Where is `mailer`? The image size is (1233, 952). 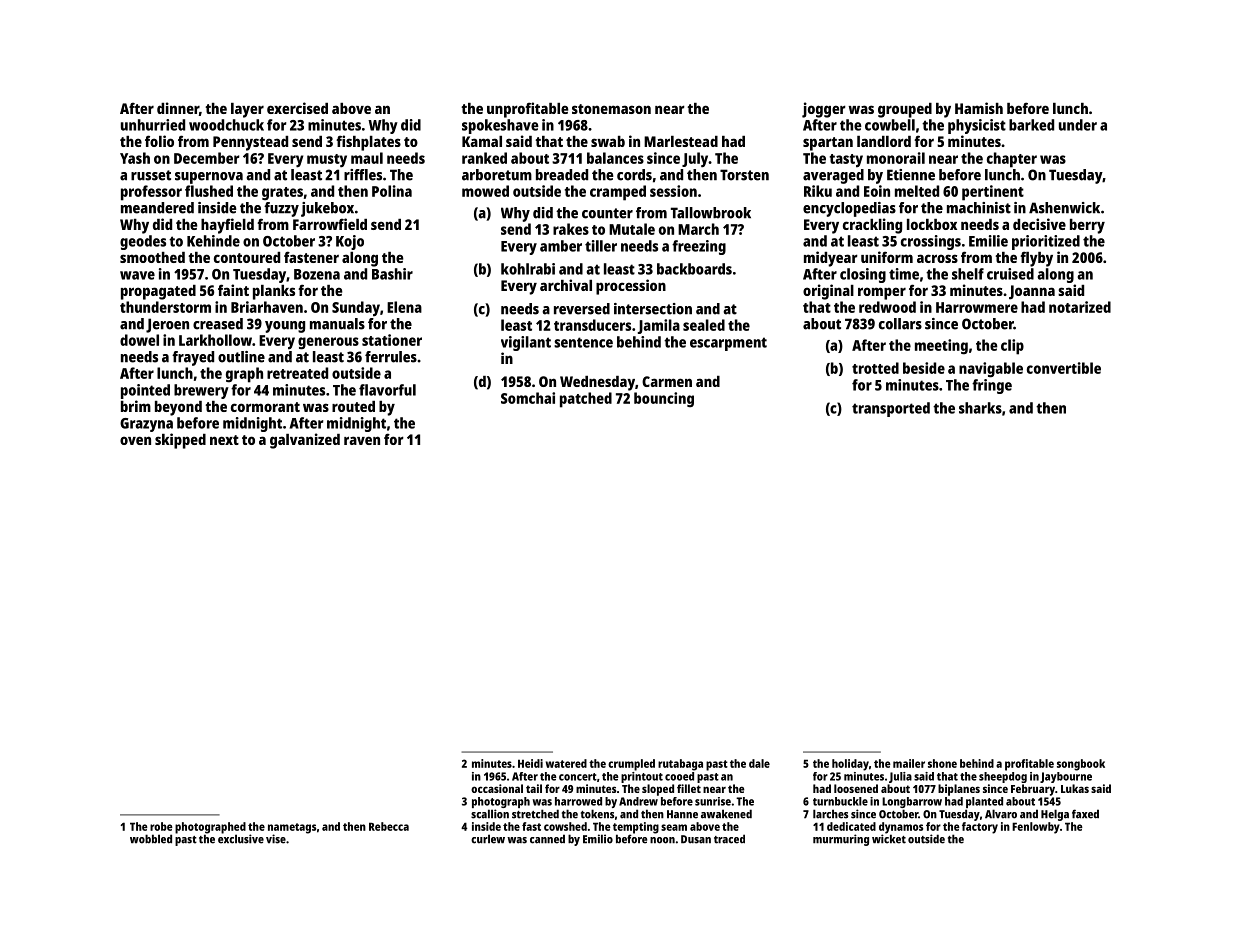
mailer is located at coordinates (909, 763).
